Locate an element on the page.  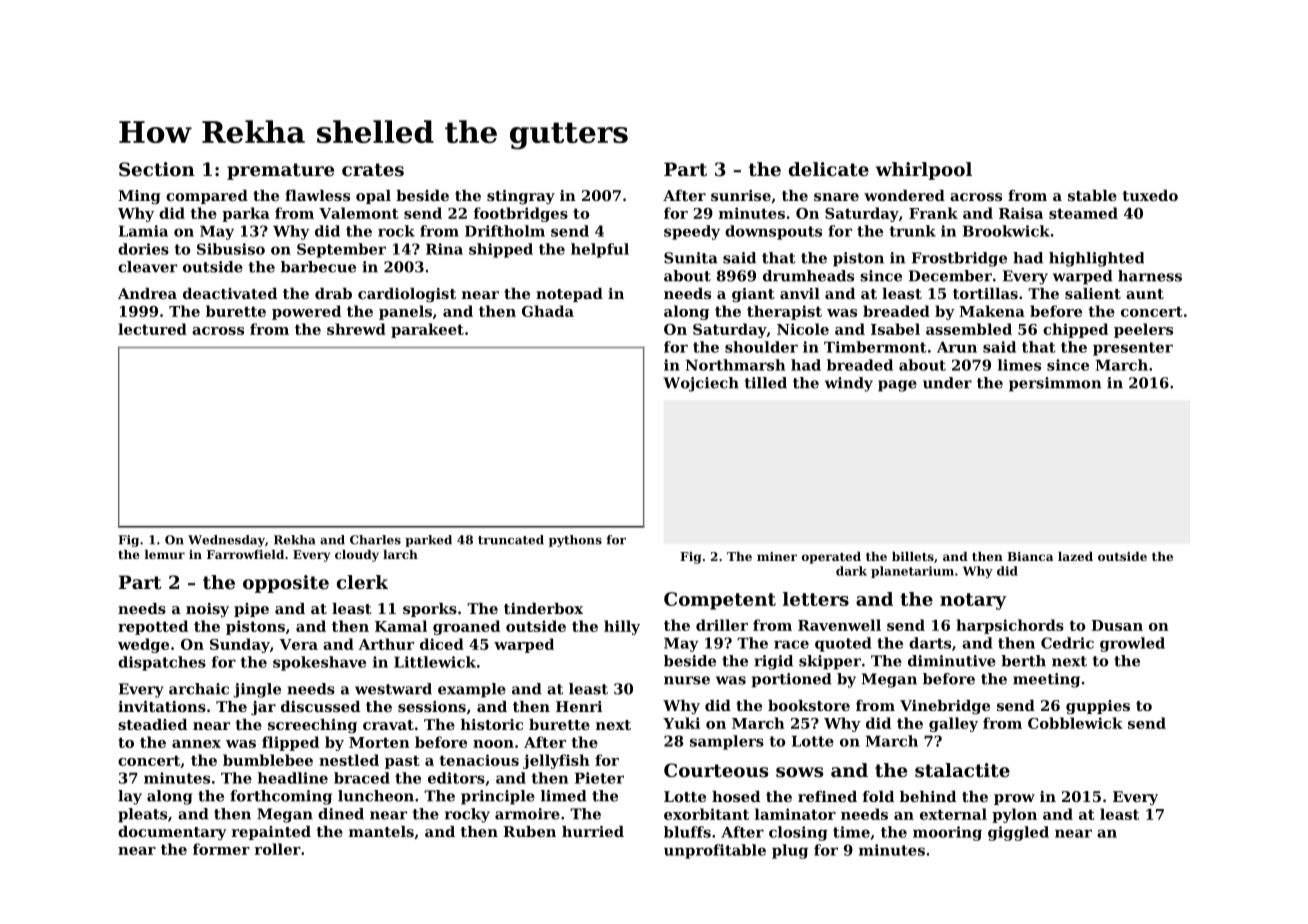
steadied is located at coordinates (152, 724).
